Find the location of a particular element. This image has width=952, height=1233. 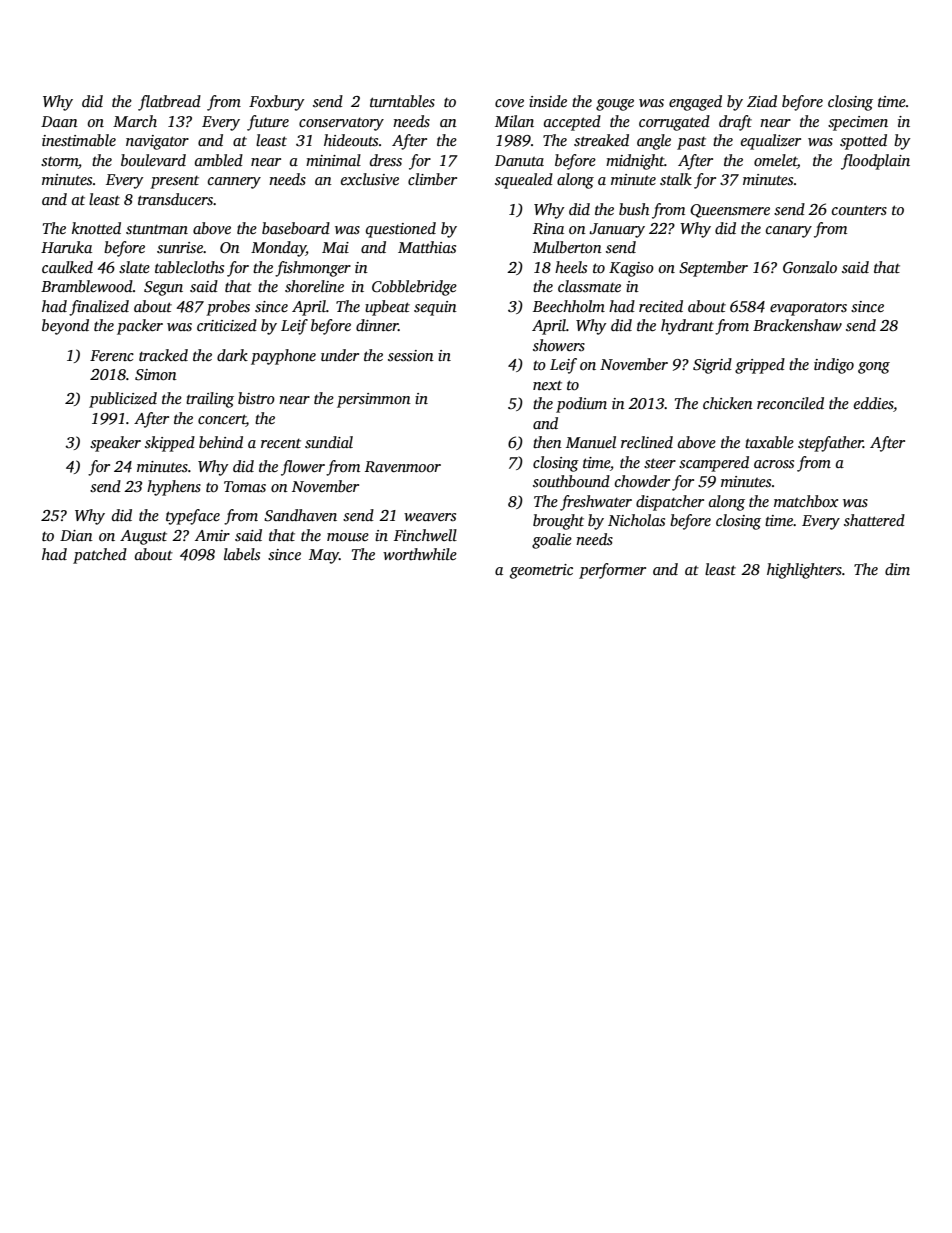

southbound is located at coordinates (571, 481).
